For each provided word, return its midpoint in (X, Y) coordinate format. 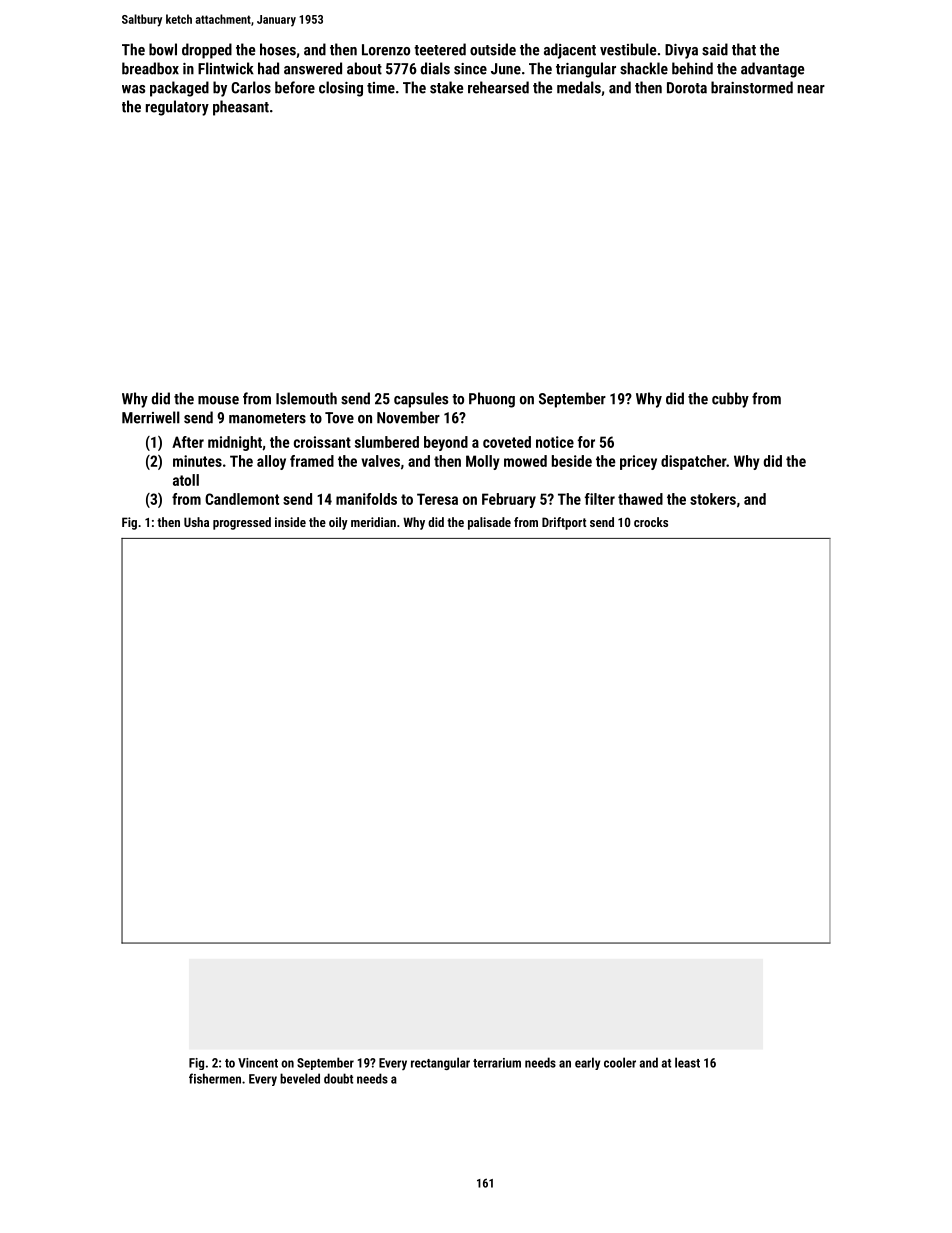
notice (555, 442)
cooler (620, 1062)
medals (579, 87)
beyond (446, 443)
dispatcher (693, 462)
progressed (242, 523)
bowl (163, 49)
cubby (730, 400)
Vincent (258, 1063)
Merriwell (151, 417)
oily (338, 523)
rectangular (440, 1063)
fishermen (215, 1078)
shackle (644, 68)
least (687, 1062)
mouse (218, 400)
